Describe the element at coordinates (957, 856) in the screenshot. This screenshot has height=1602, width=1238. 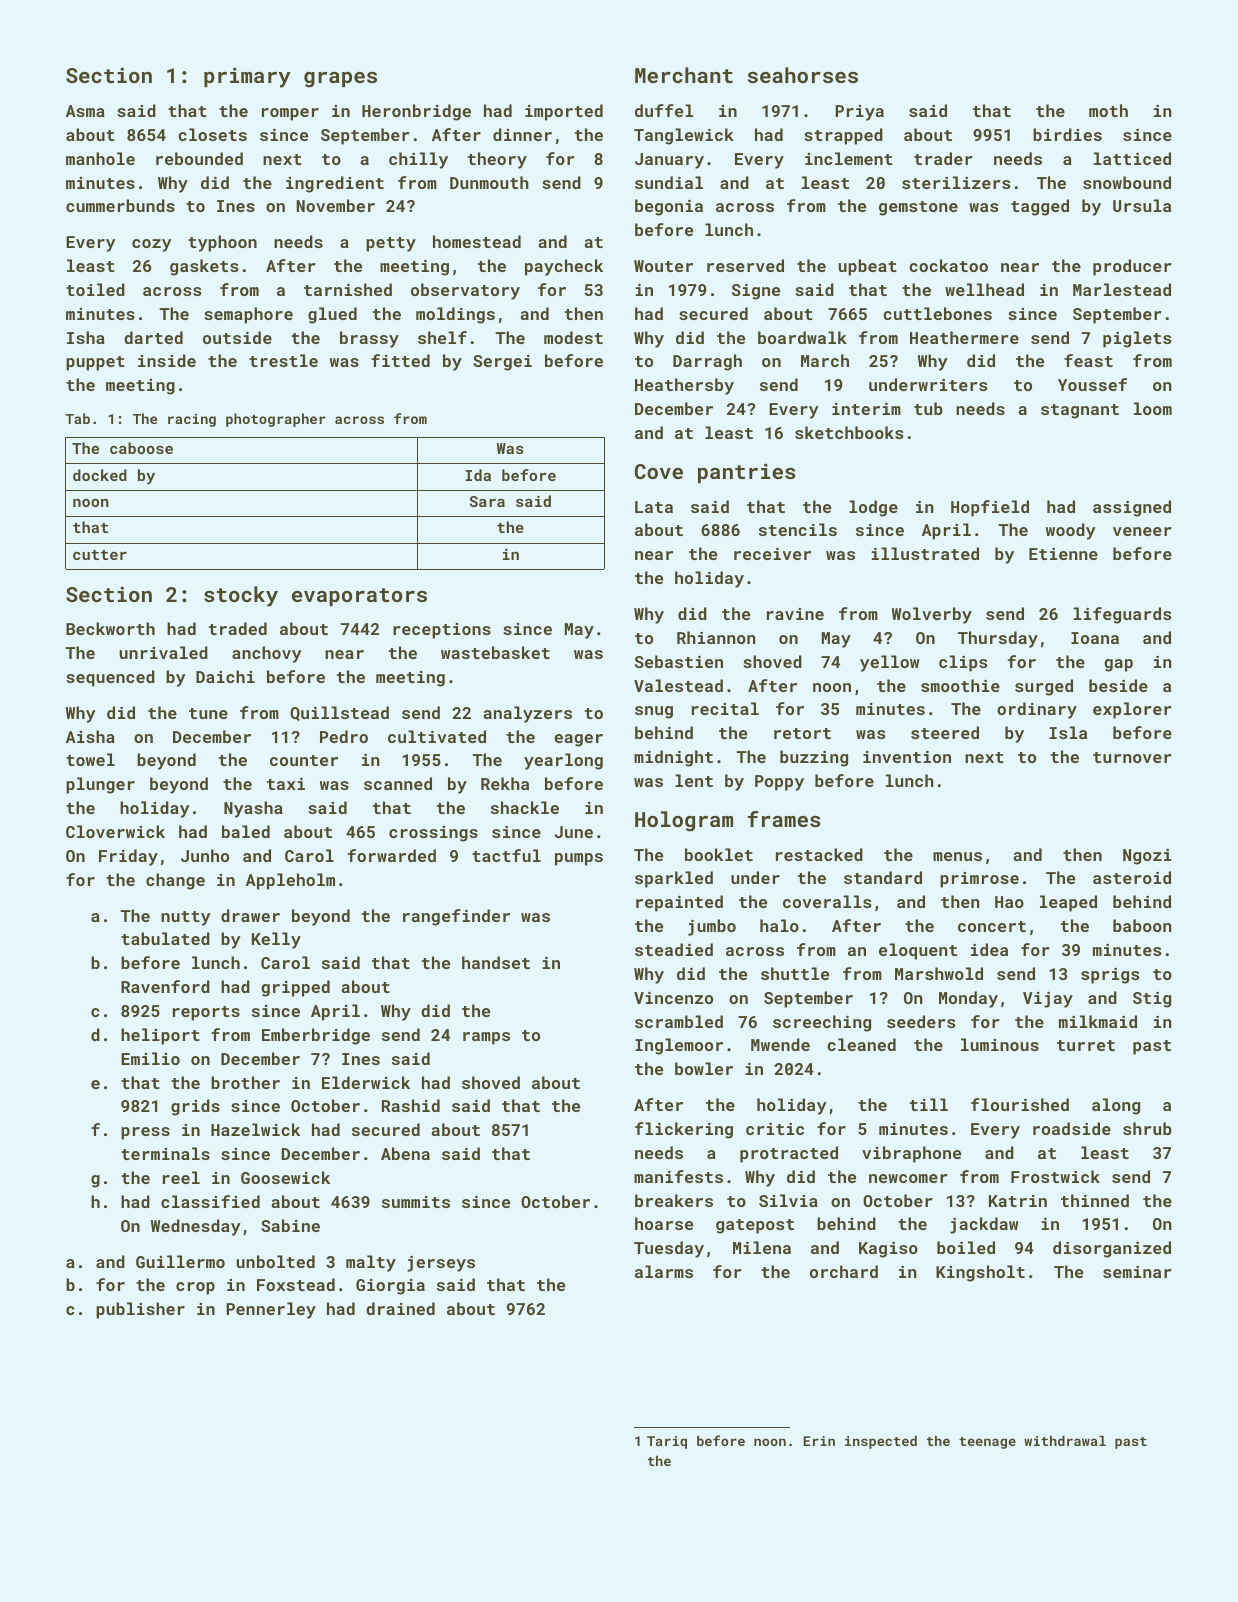
I see `menus` at that location.
